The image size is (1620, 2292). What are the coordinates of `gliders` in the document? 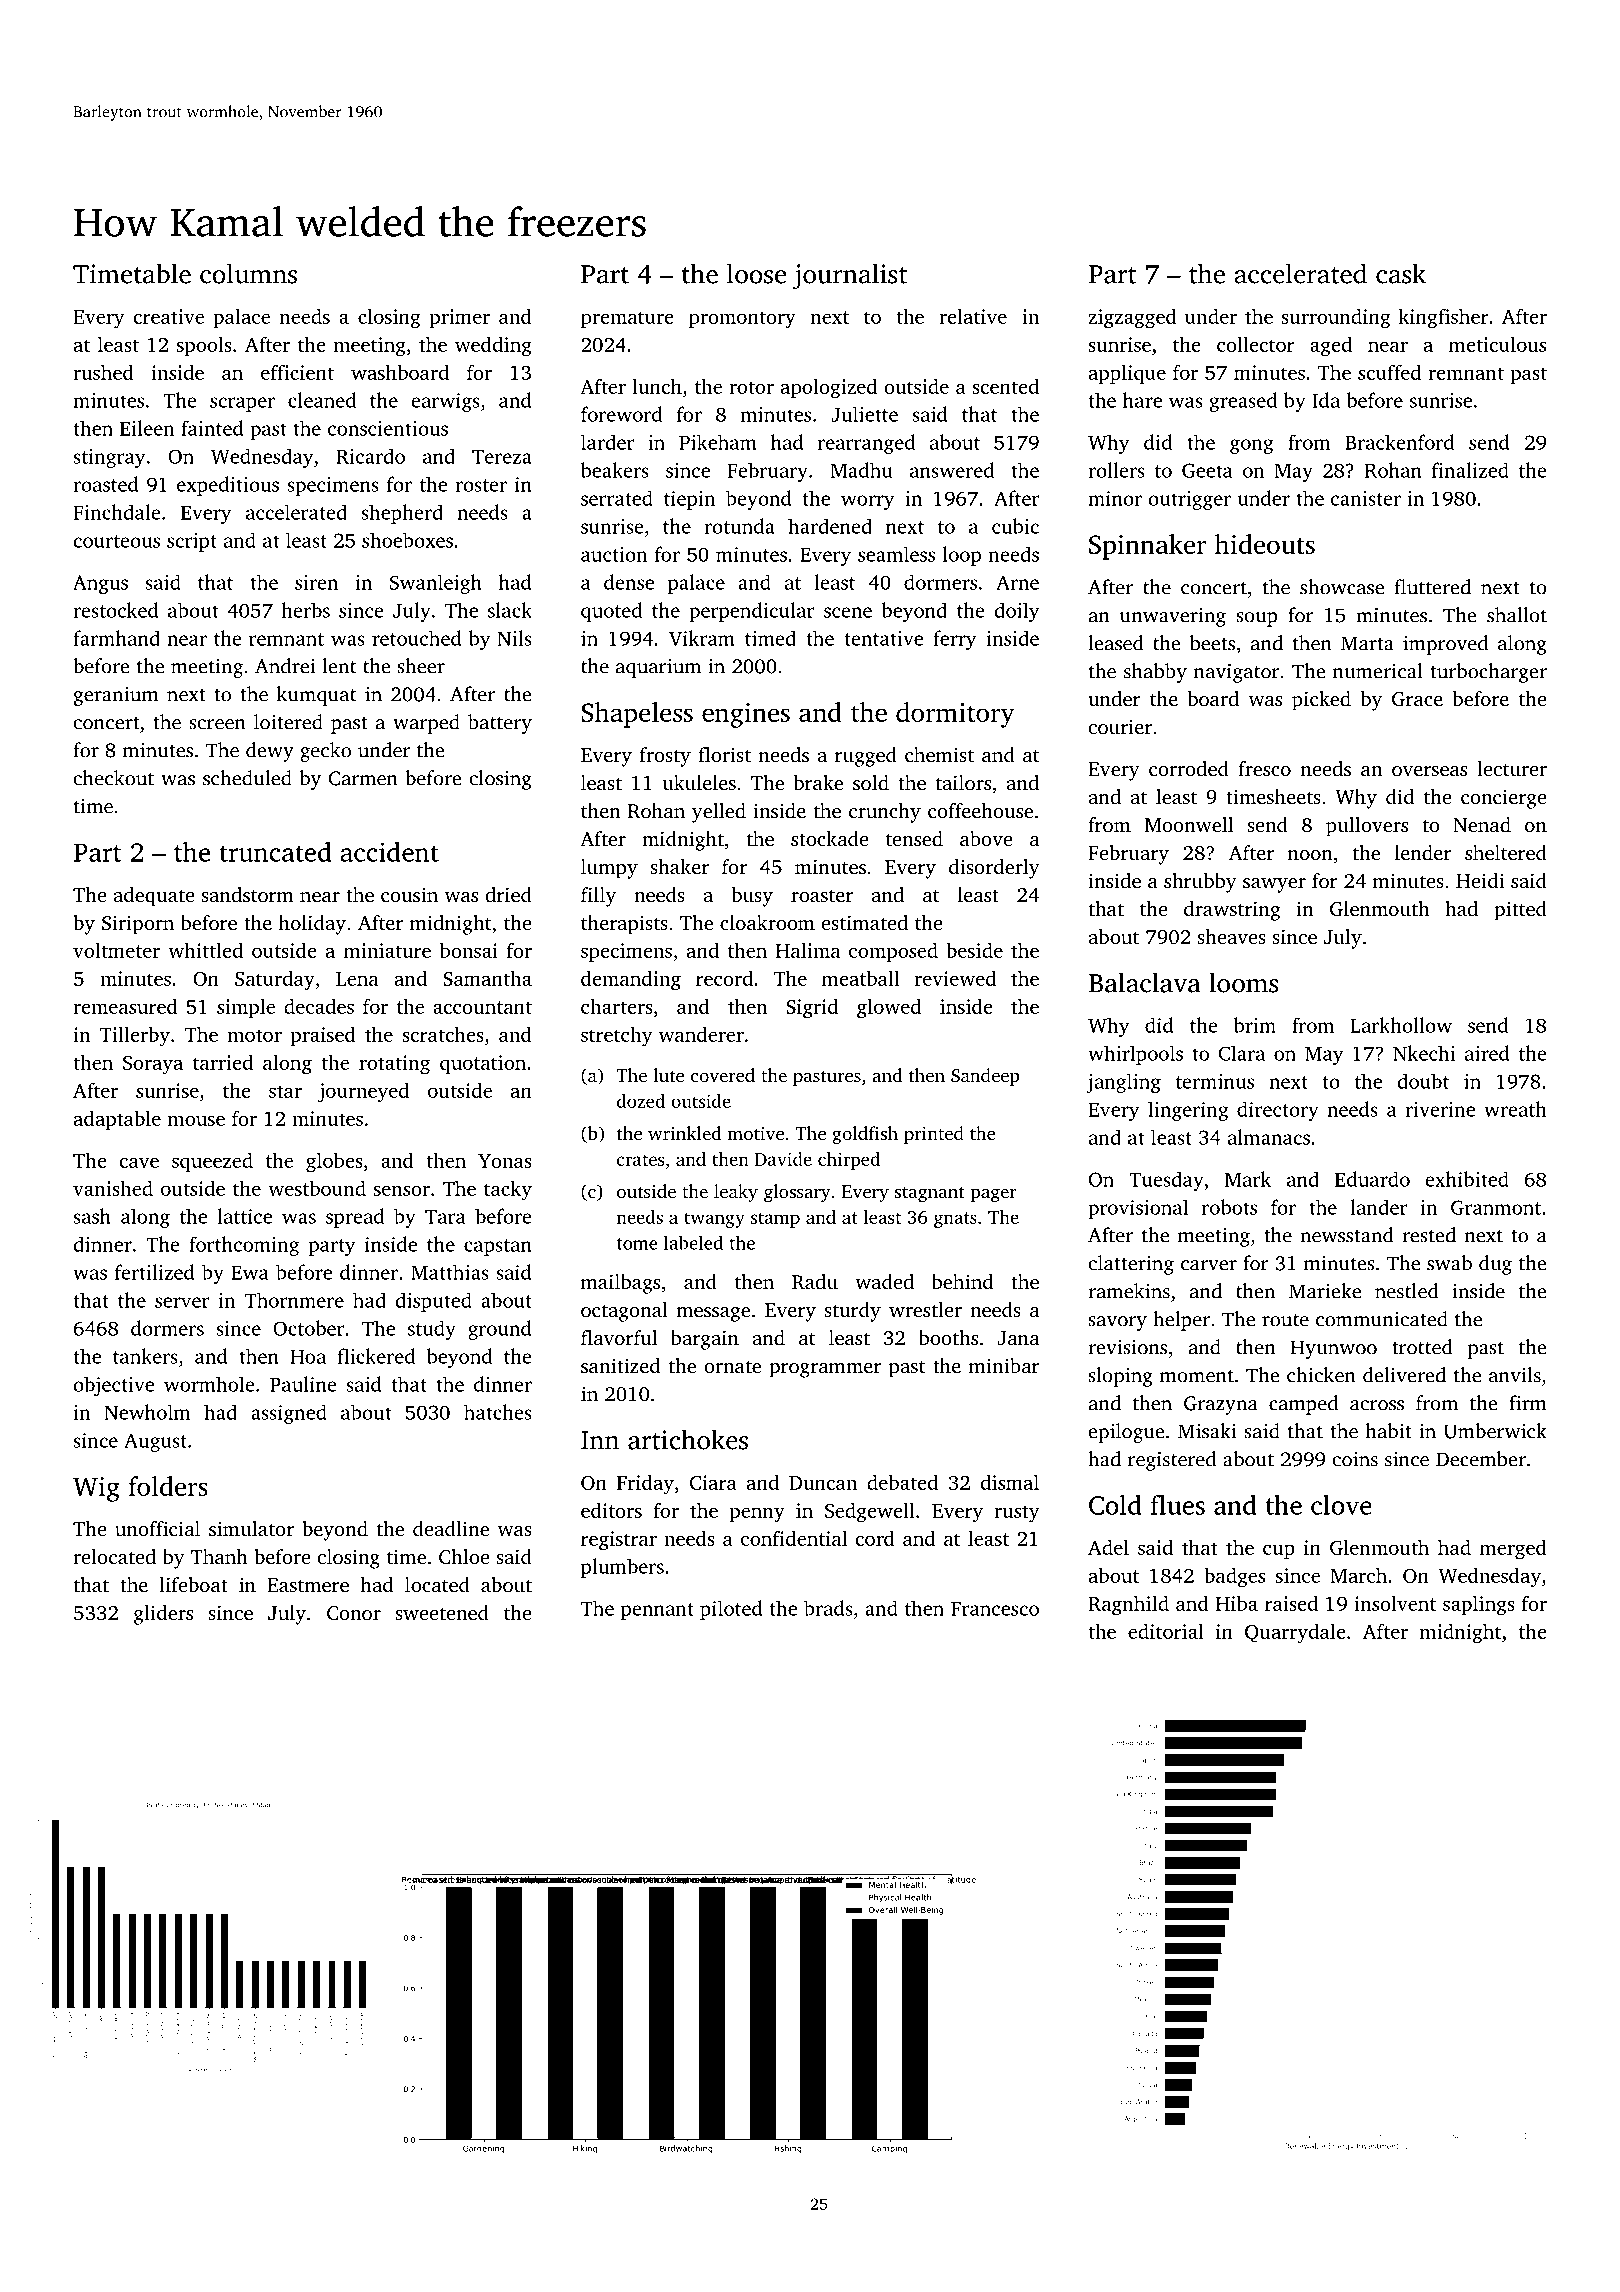 It's located at (163, 1615).
